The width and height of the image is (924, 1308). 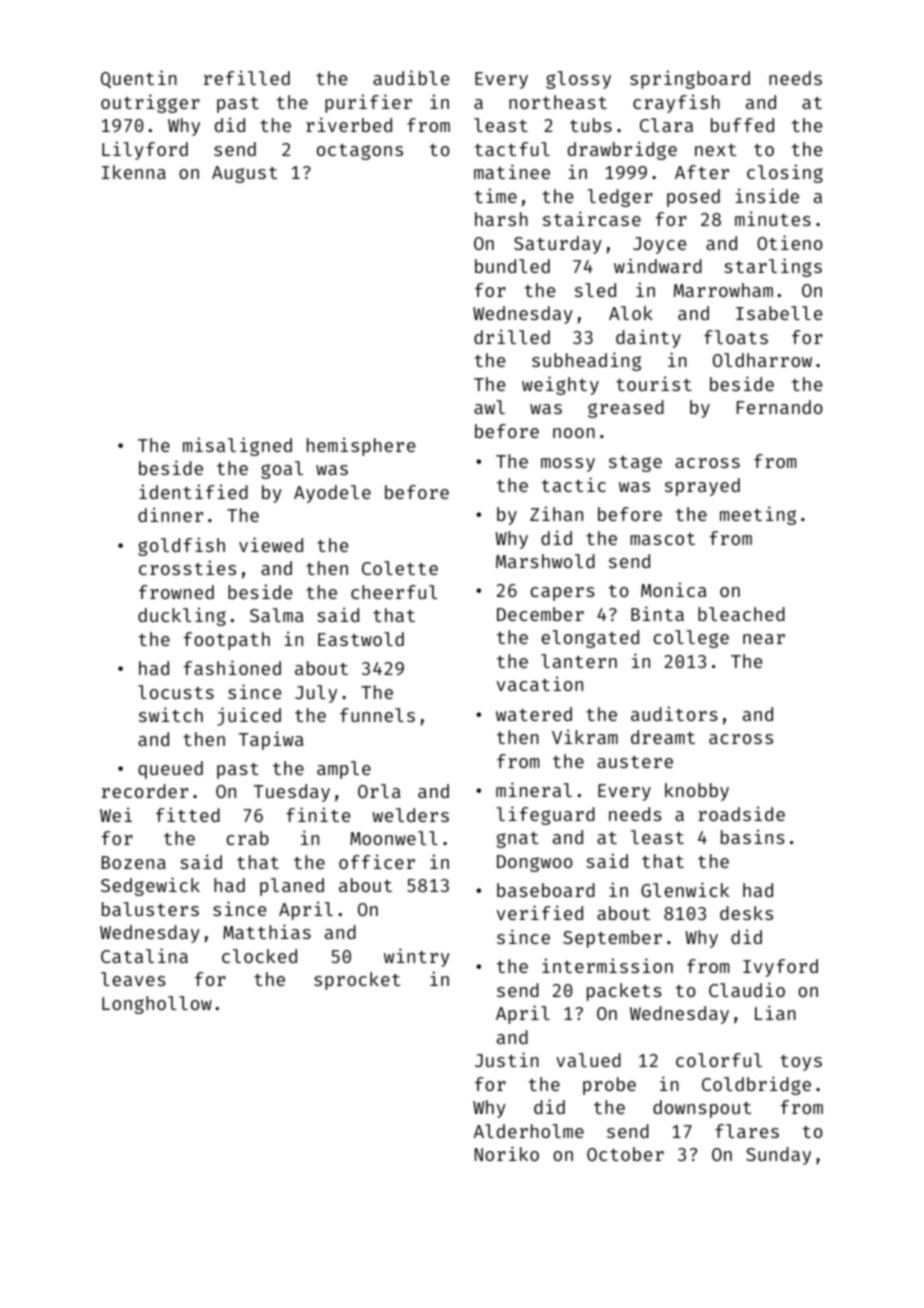 I want to click on footpath, so click(x=226, y=641).
